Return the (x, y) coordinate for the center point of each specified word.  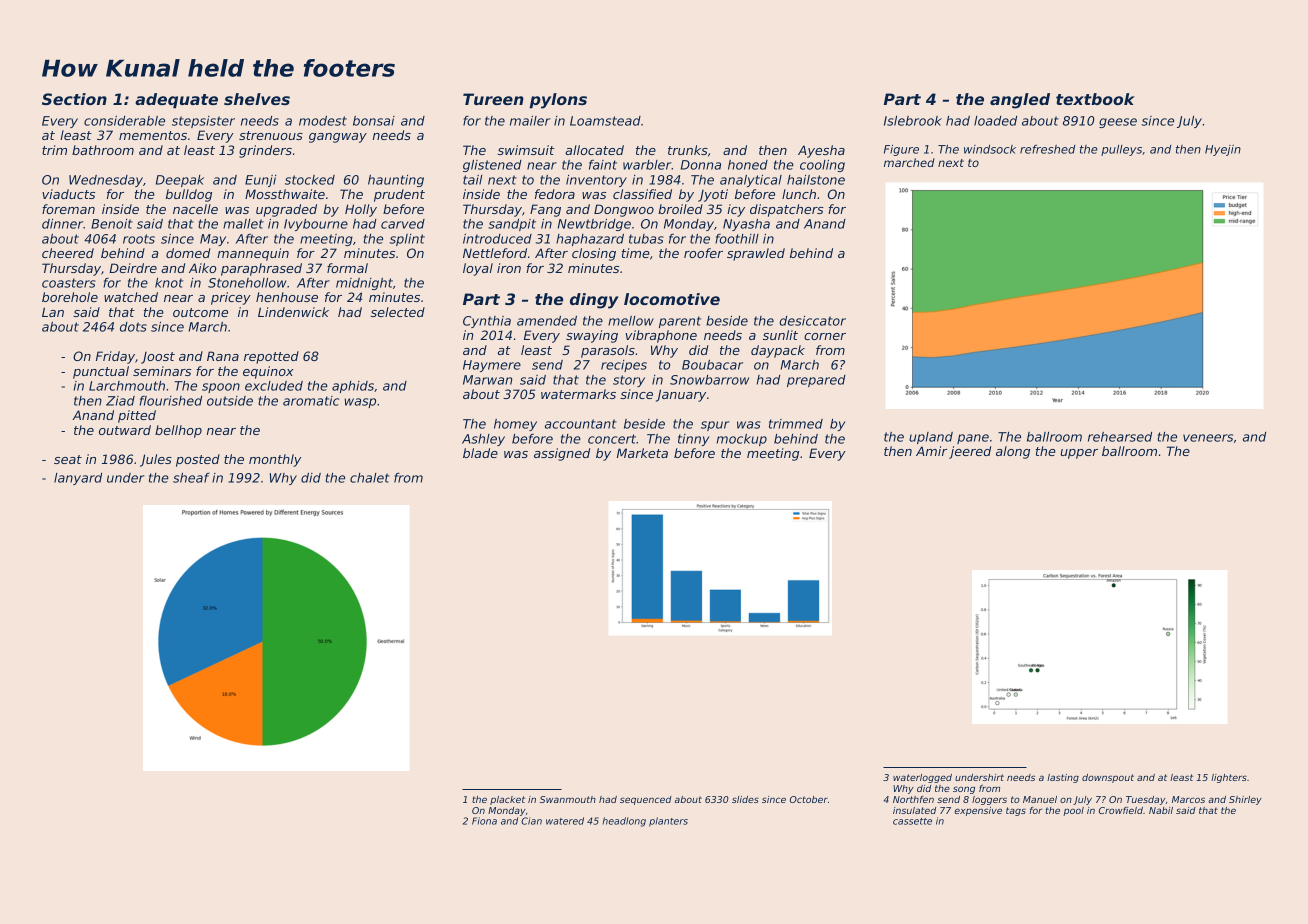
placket (507, 800)
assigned (562, 454)
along (1013, 452)
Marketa (642, 453)
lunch (799, 194)
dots (133, 327)
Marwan (487, 380)
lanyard (78, 479)
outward (125, 430)
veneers (1208, 438)
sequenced (646, 800)
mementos (153, 135)
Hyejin (1223, 150)
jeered (970, 452)
